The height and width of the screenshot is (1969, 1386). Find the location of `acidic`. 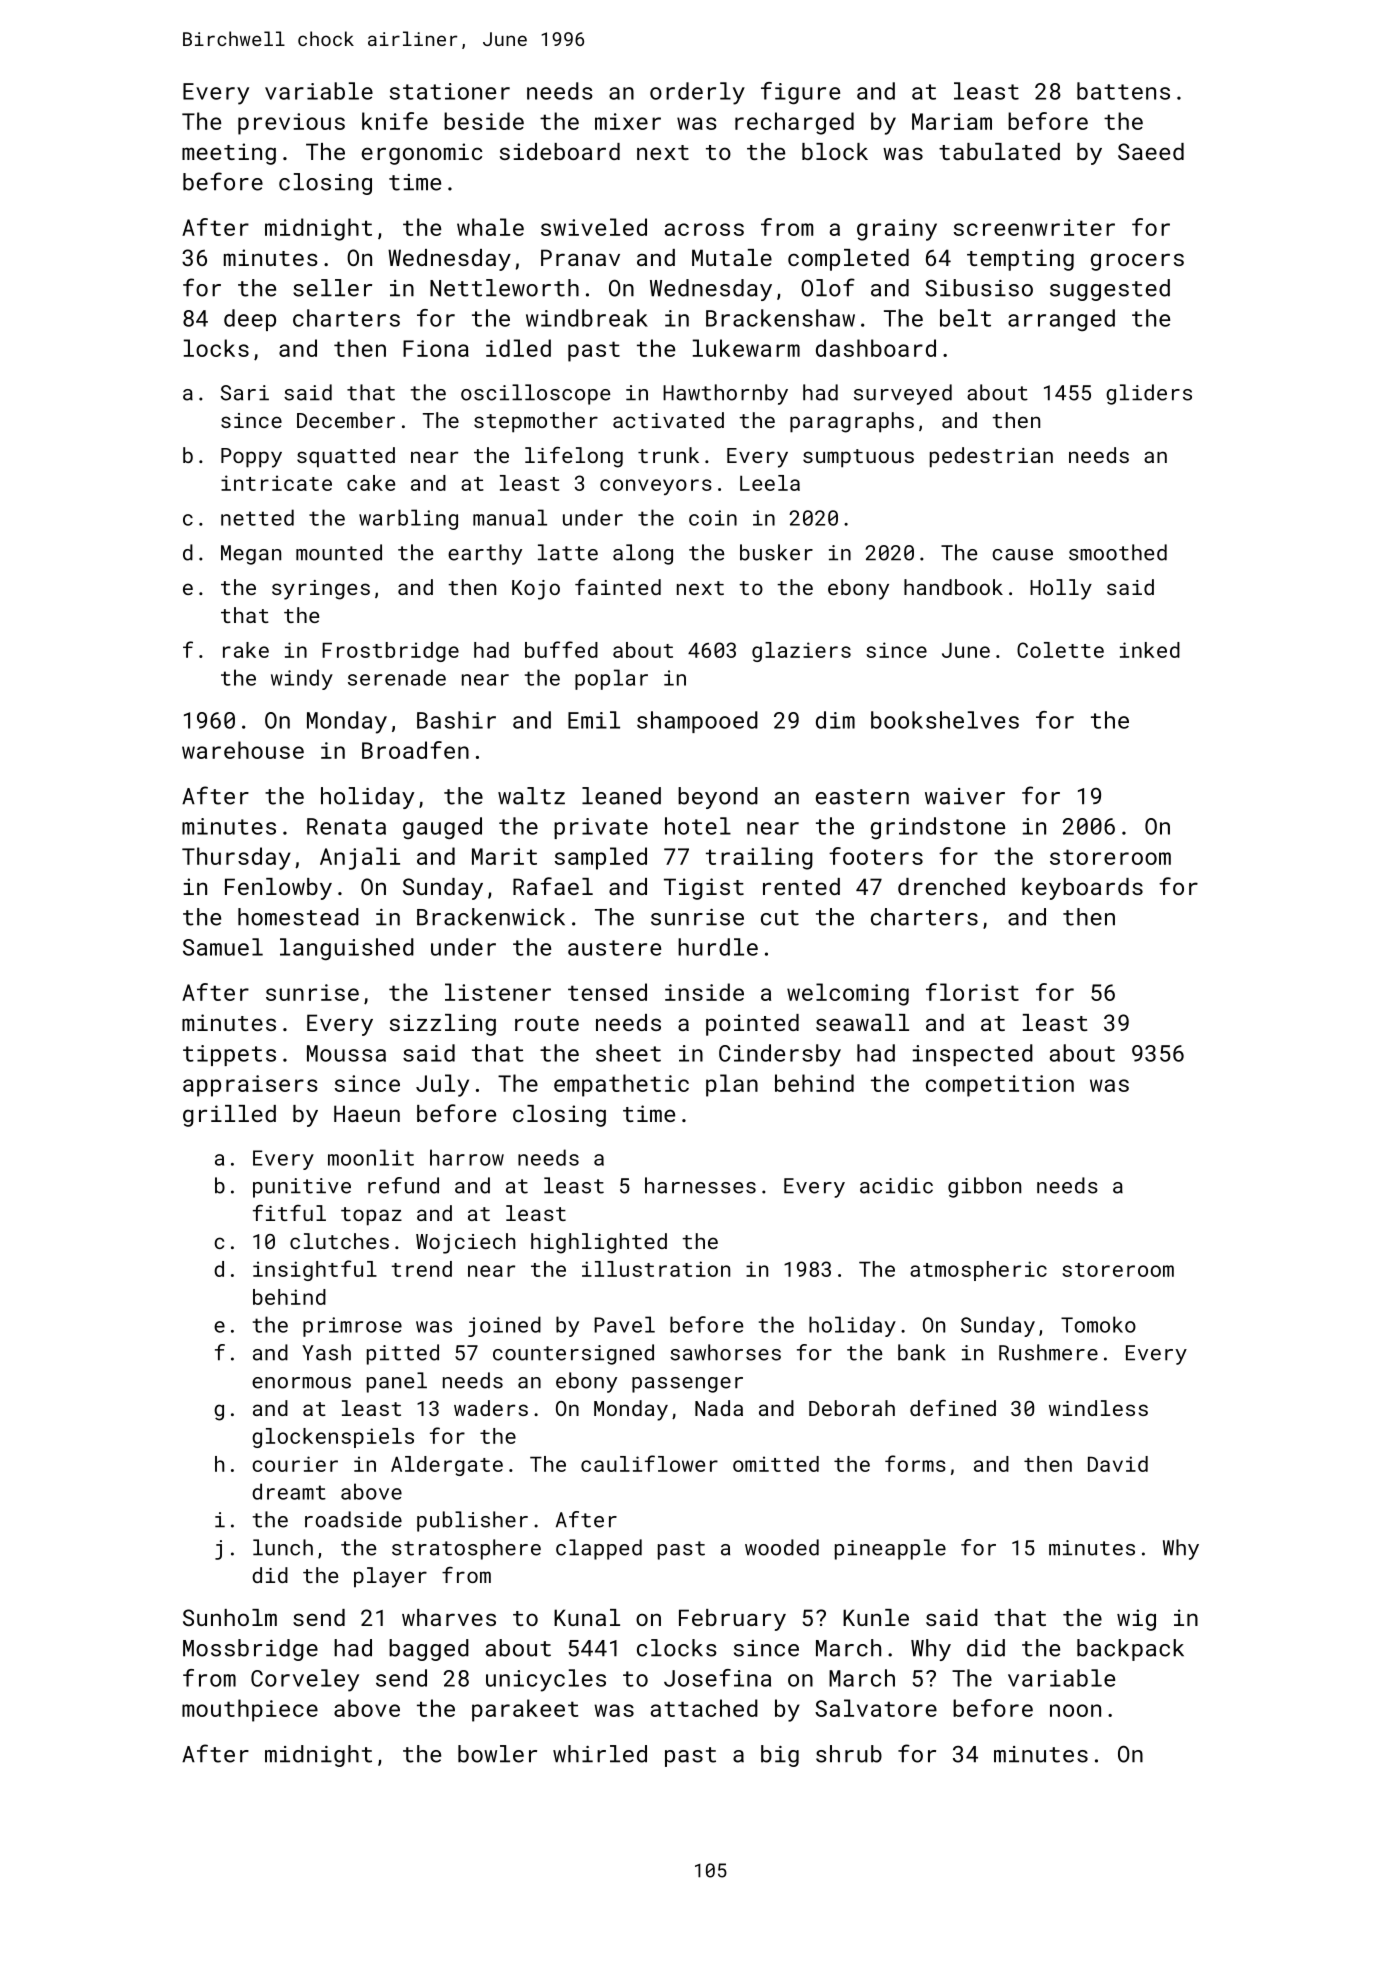

acidic is located at coordinates (896, 1185).
